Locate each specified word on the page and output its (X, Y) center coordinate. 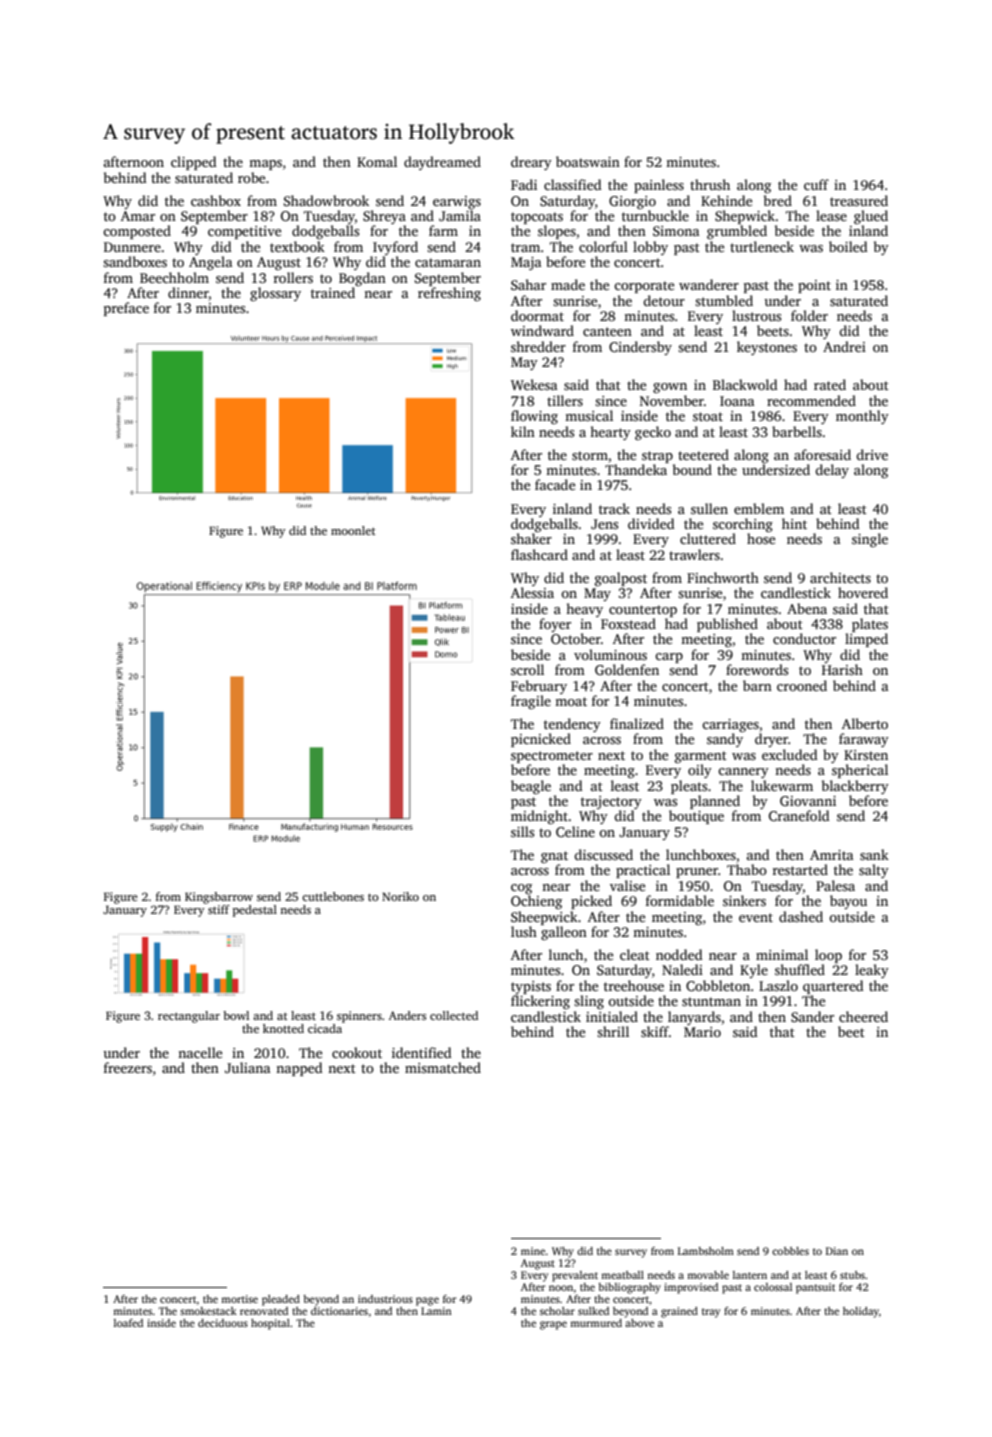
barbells (797, 431)
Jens (604, 524)
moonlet (353, 530)
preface (126, 309)
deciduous (223, 1323)
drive (872, 454)
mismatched (443, 1067)
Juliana (248, 1067)
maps (265, 165)
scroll (527, 669)
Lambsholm (706, 1251)
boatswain (588, 161)
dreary (531, 163)
